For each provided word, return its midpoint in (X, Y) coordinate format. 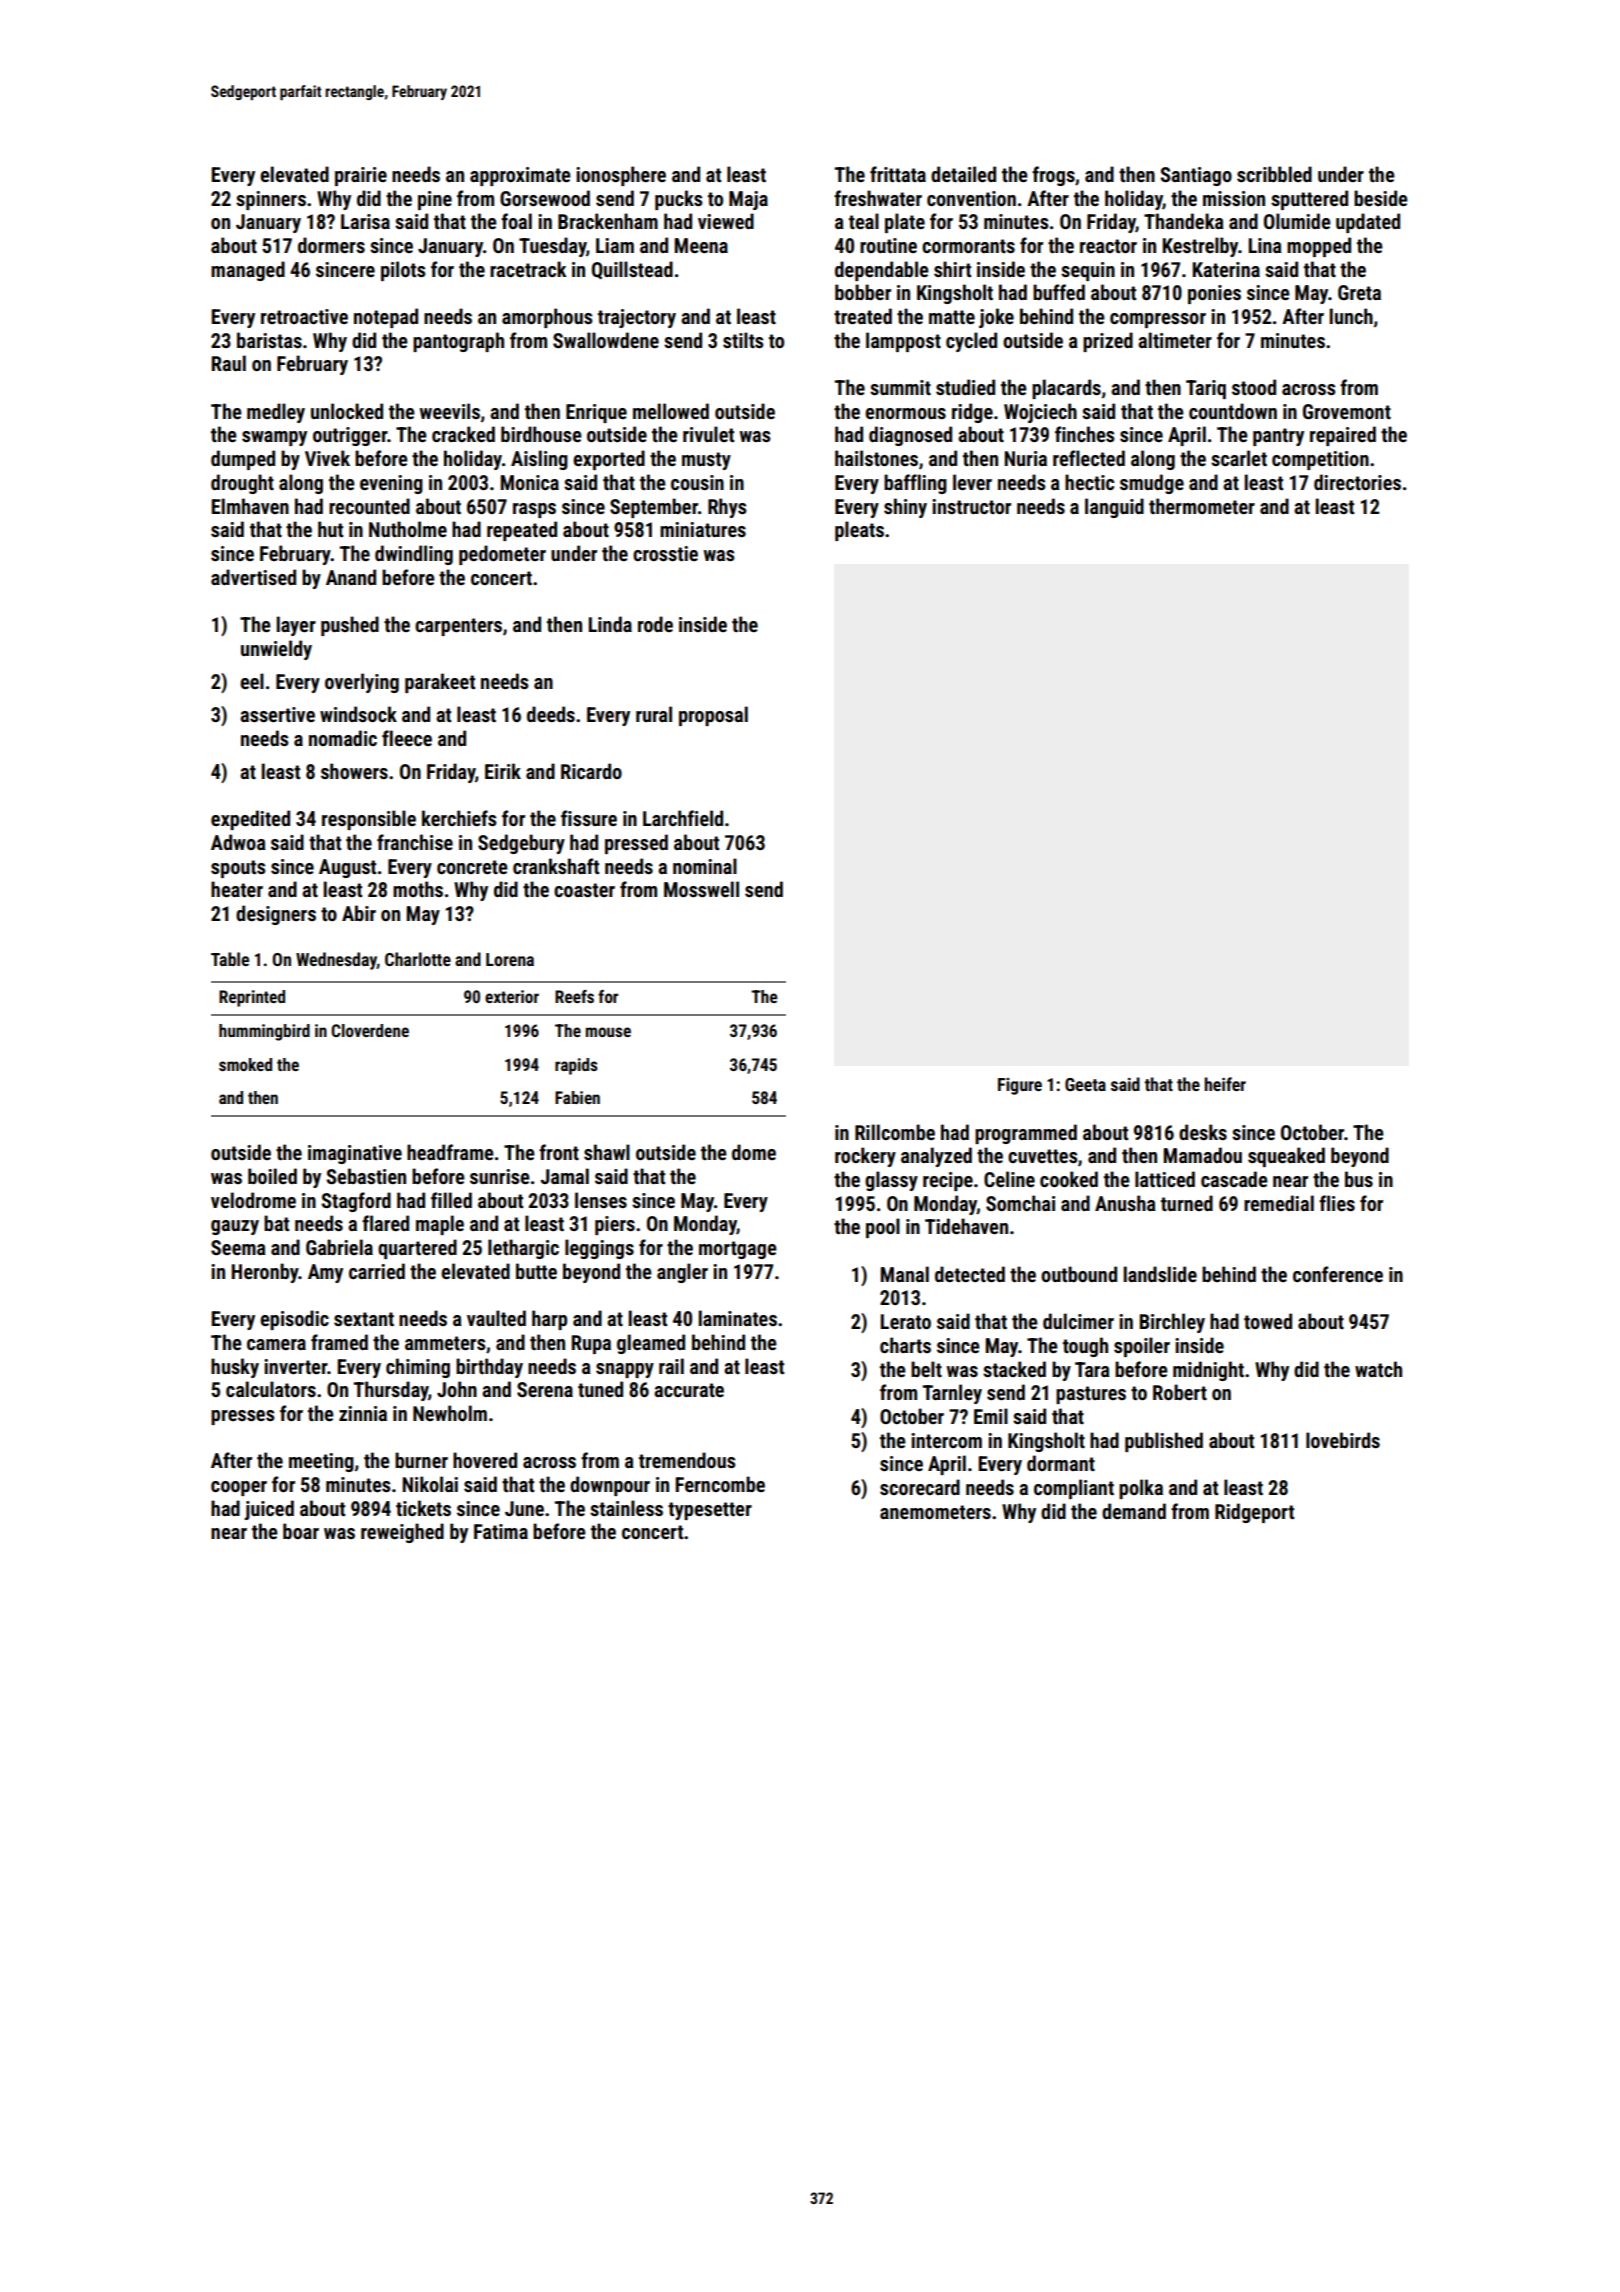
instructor (971, 506)
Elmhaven (250, 506)
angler (682, 1273)
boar (301, 1531)
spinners (271, 200)
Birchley (1172, 1323)
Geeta (1085, 1084)
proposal (713, 716)
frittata (898, 174)
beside (1381, 198)
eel (252, 681)
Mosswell (701, 889)
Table (230, 959)
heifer (1225, 1084)
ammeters (445, 1343)
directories (1357, 482)
